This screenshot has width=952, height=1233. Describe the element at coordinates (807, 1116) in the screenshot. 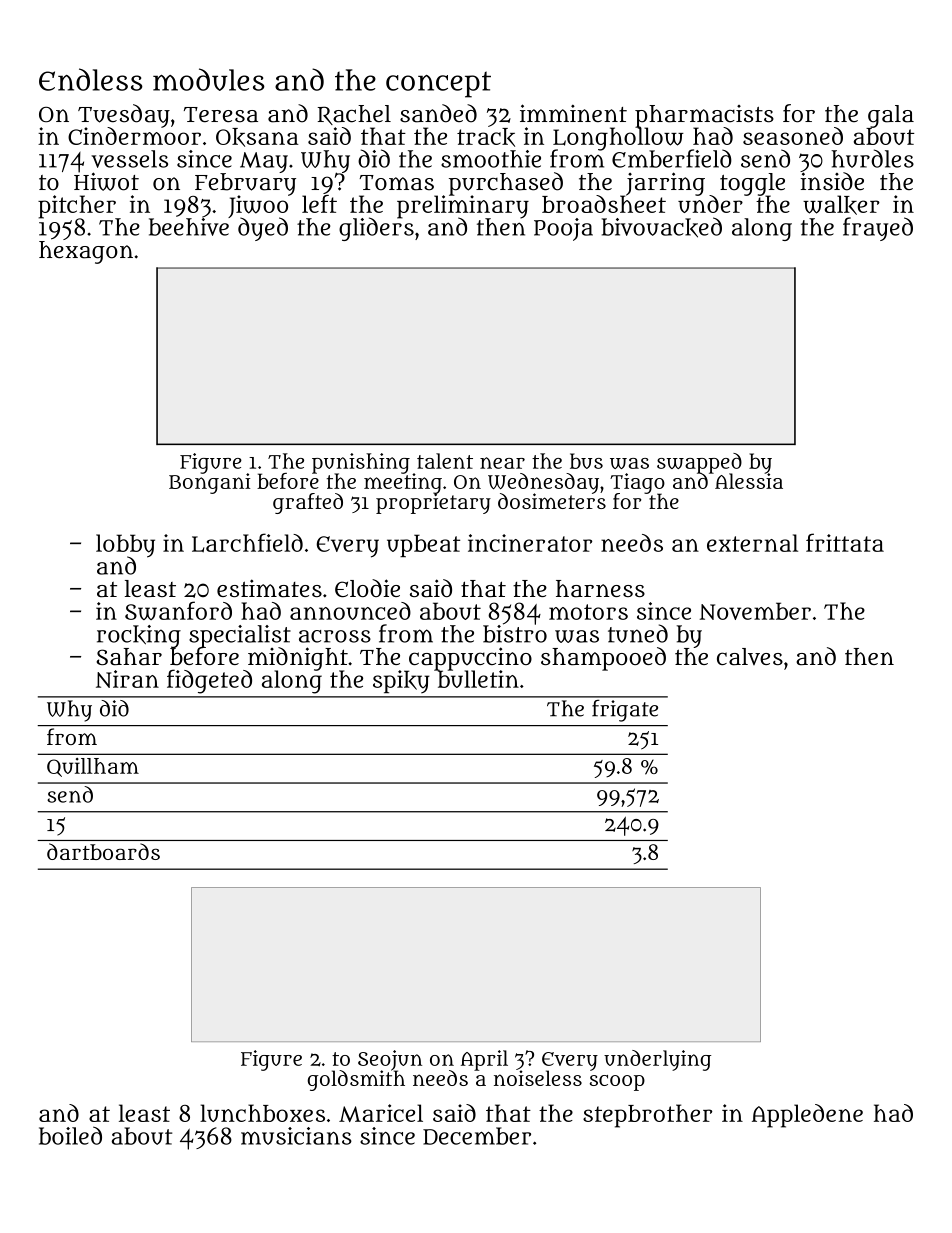

I see `Appledene` at that location.
